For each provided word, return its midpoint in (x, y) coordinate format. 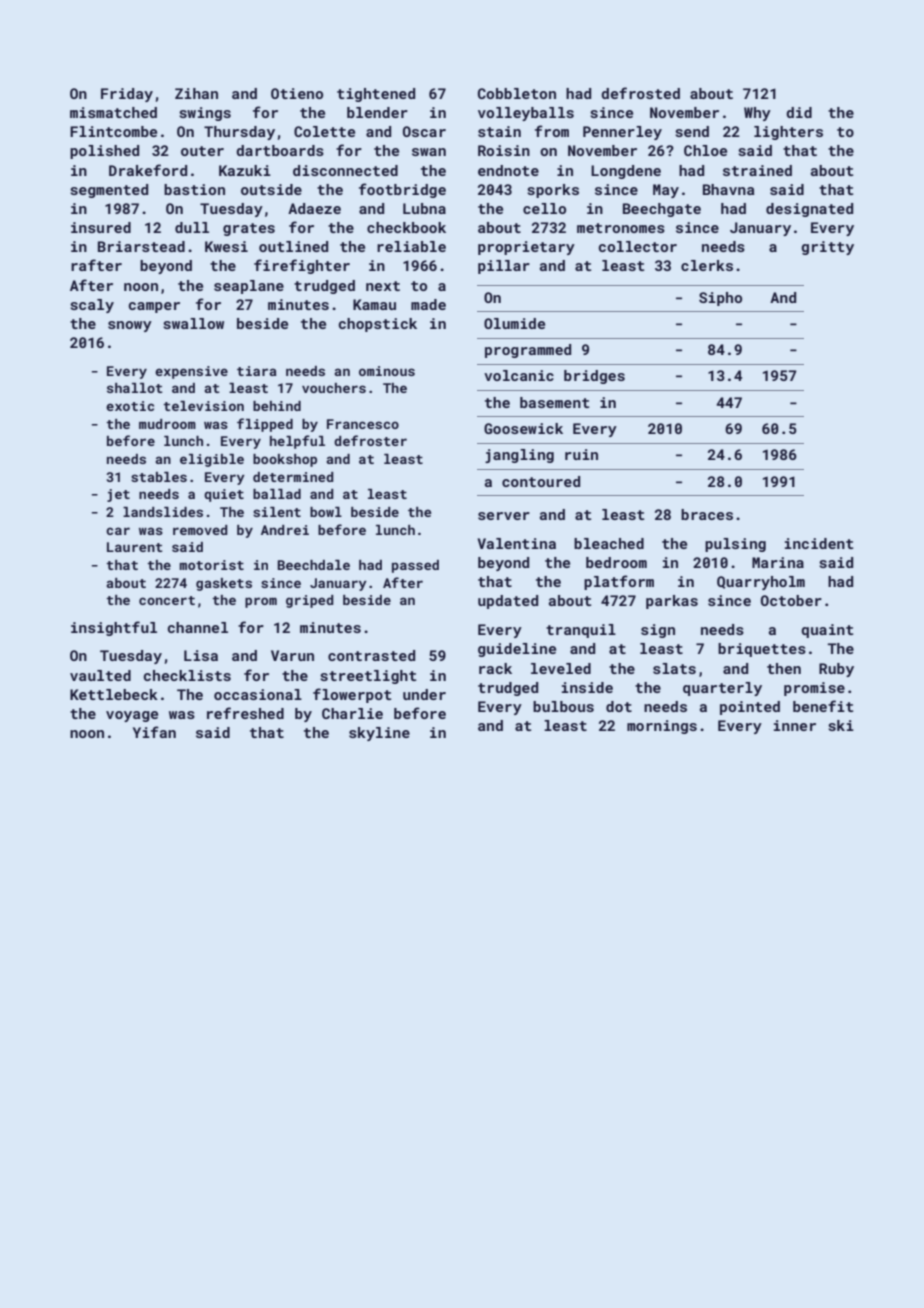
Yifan (154, 732)
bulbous (563, 706)
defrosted (640, 93)
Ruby (836, 670)
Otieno (297, 93)
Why (757, 114)
